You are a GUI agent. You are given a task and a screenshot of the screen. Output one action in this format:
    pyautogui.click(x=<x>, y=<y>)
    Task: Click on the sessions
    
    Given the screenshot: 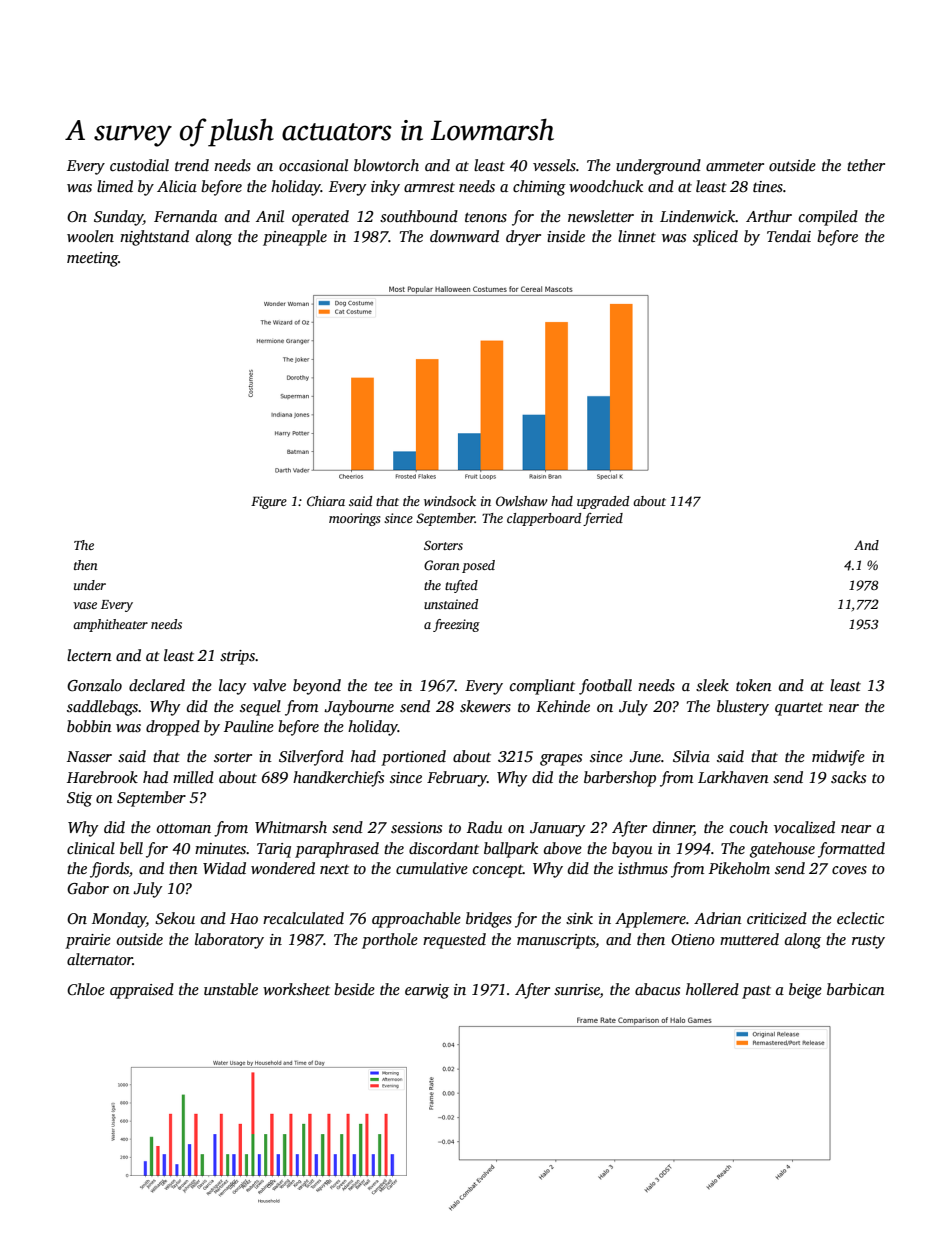 What is the action you would take?
    pyautogui.click(x=416, y=828)
